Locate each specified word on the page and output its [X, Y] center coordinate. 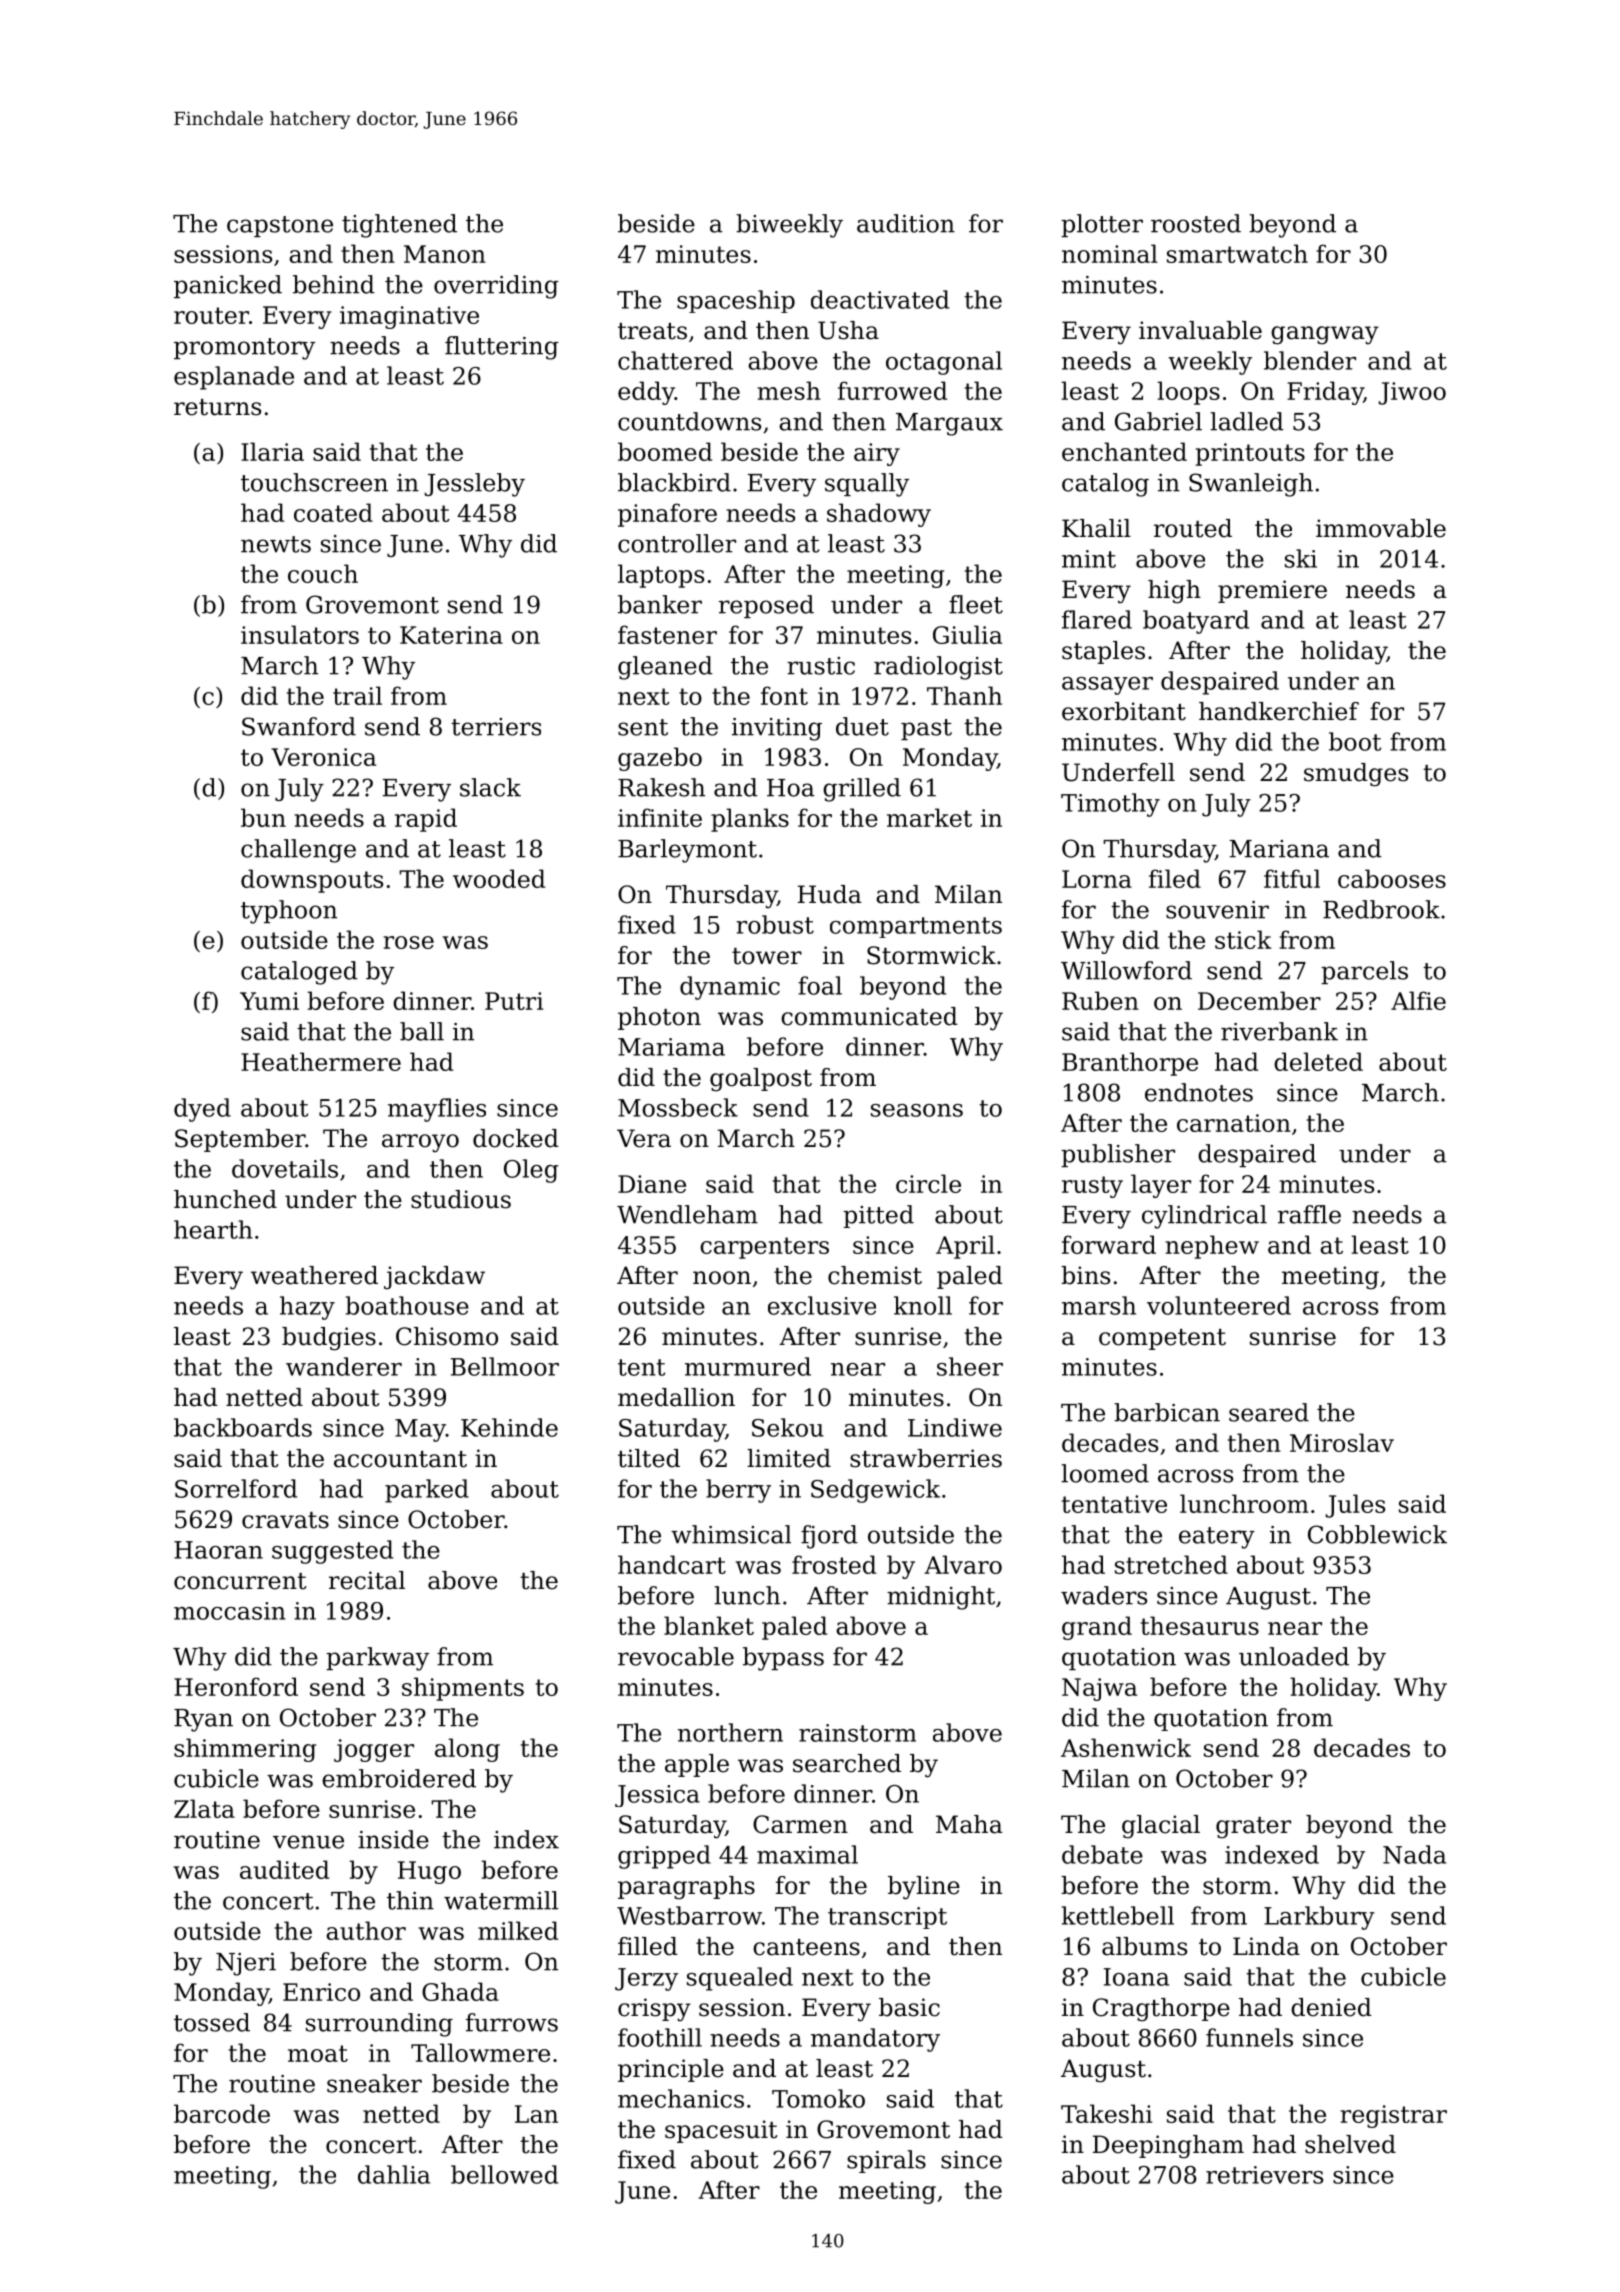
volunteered [1219, 1305]
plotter [1102, 225]
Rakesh [661, 787]
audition [906, 223]
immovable [1381, 528]
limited [789, 1458]
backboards [243, 1427]
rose [409, 942]
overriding [496, 287]
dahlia [394, 2174]
